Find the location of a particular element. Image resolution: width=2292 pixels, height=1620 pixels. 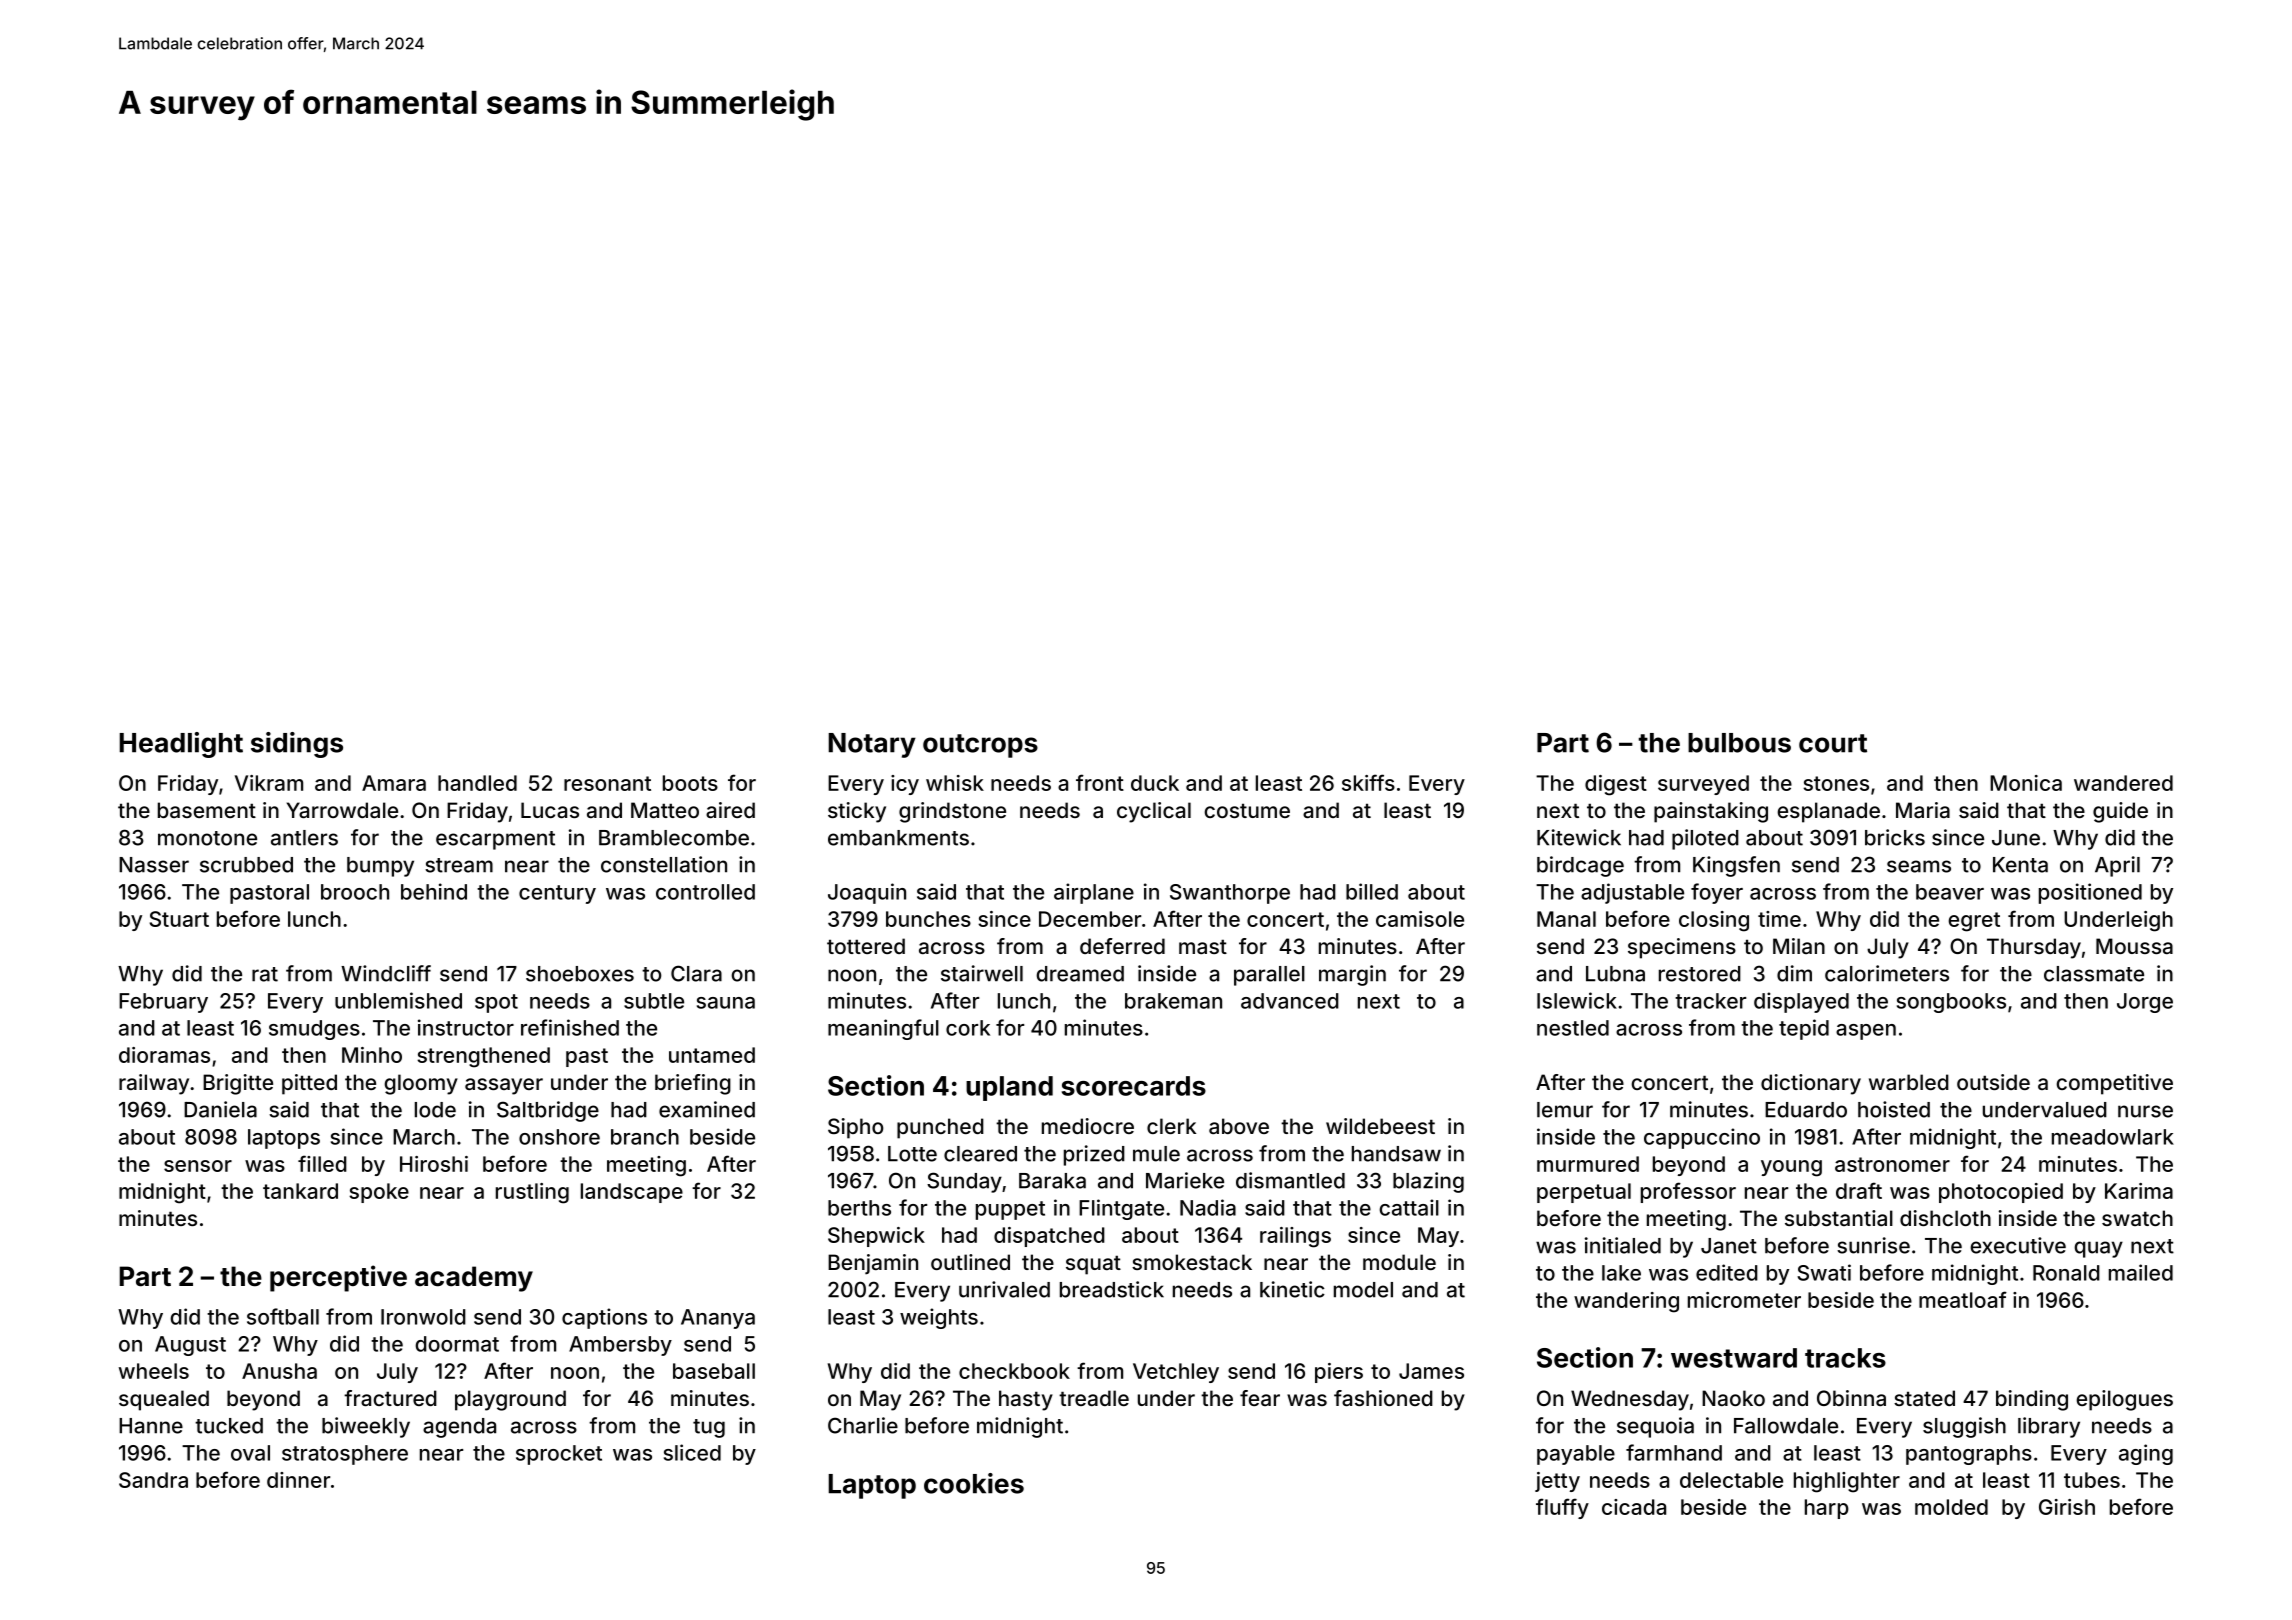

dinner is located at coordinates (298, 1480).
